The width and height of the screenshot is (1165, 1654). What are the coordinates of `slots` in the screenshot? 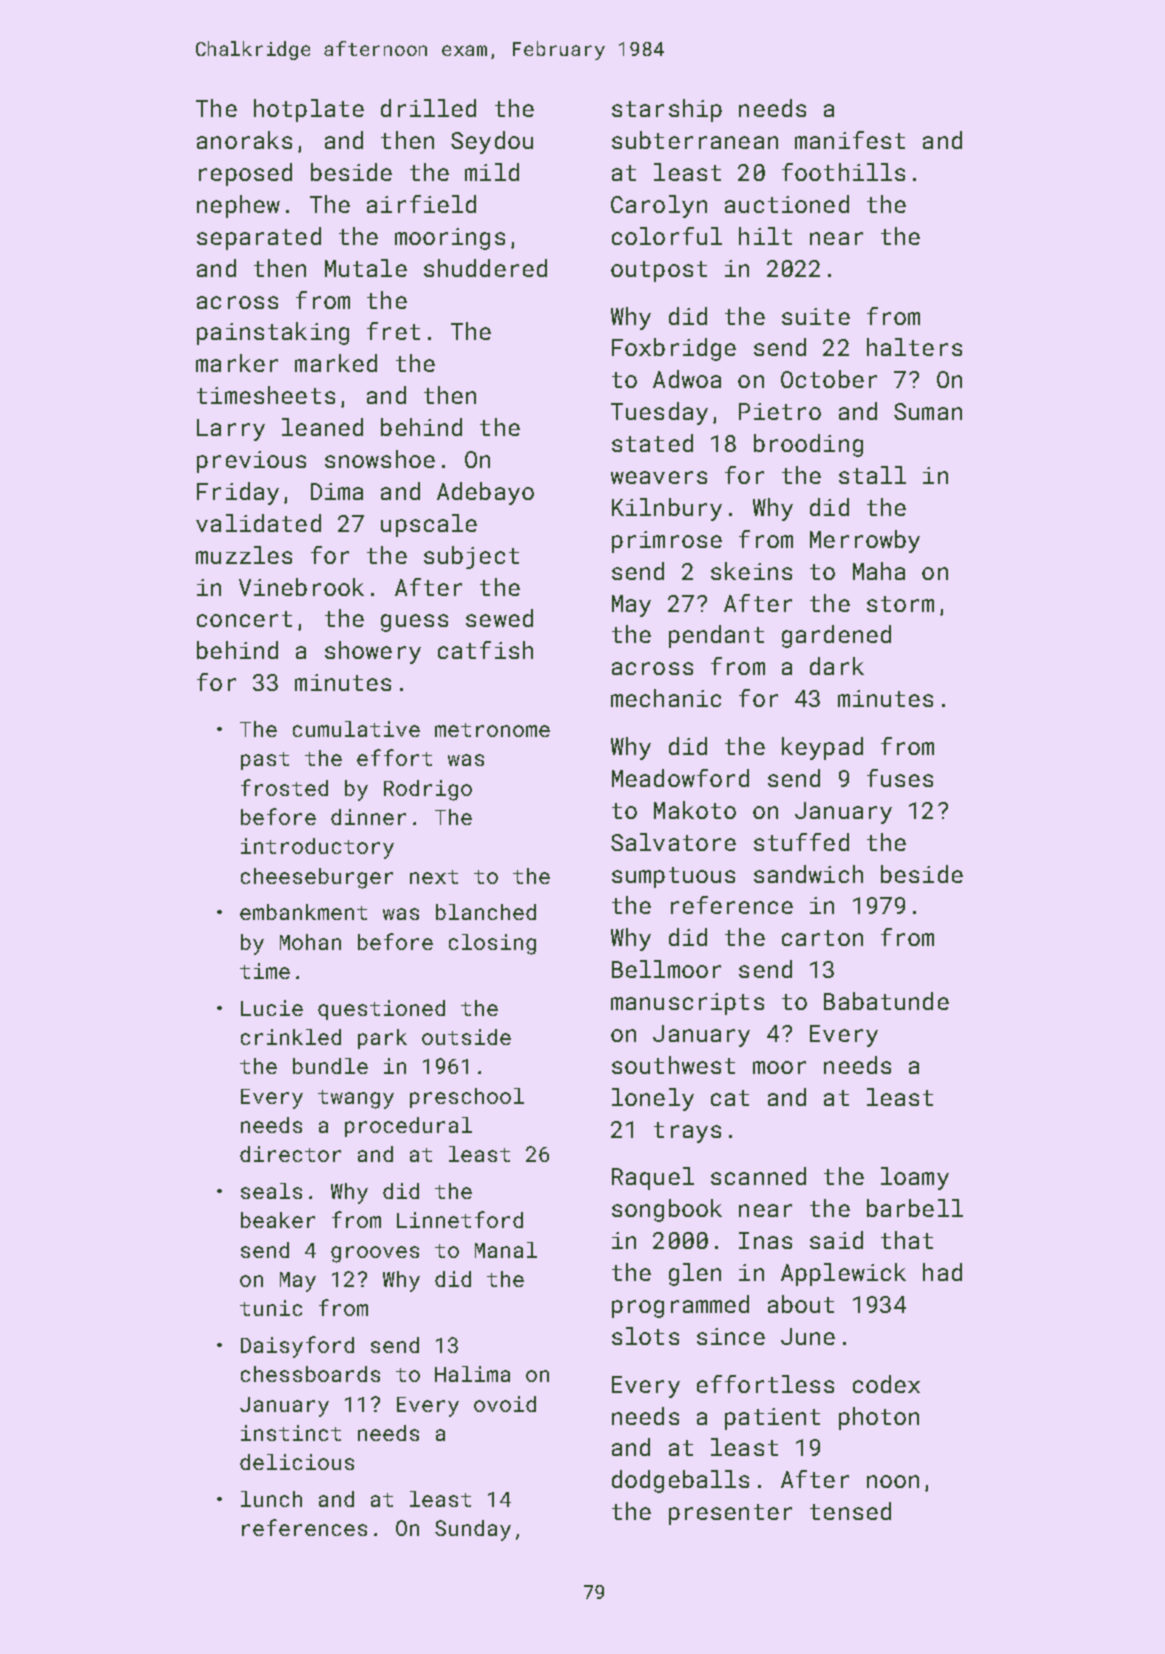 It's located at (645, 1336).
